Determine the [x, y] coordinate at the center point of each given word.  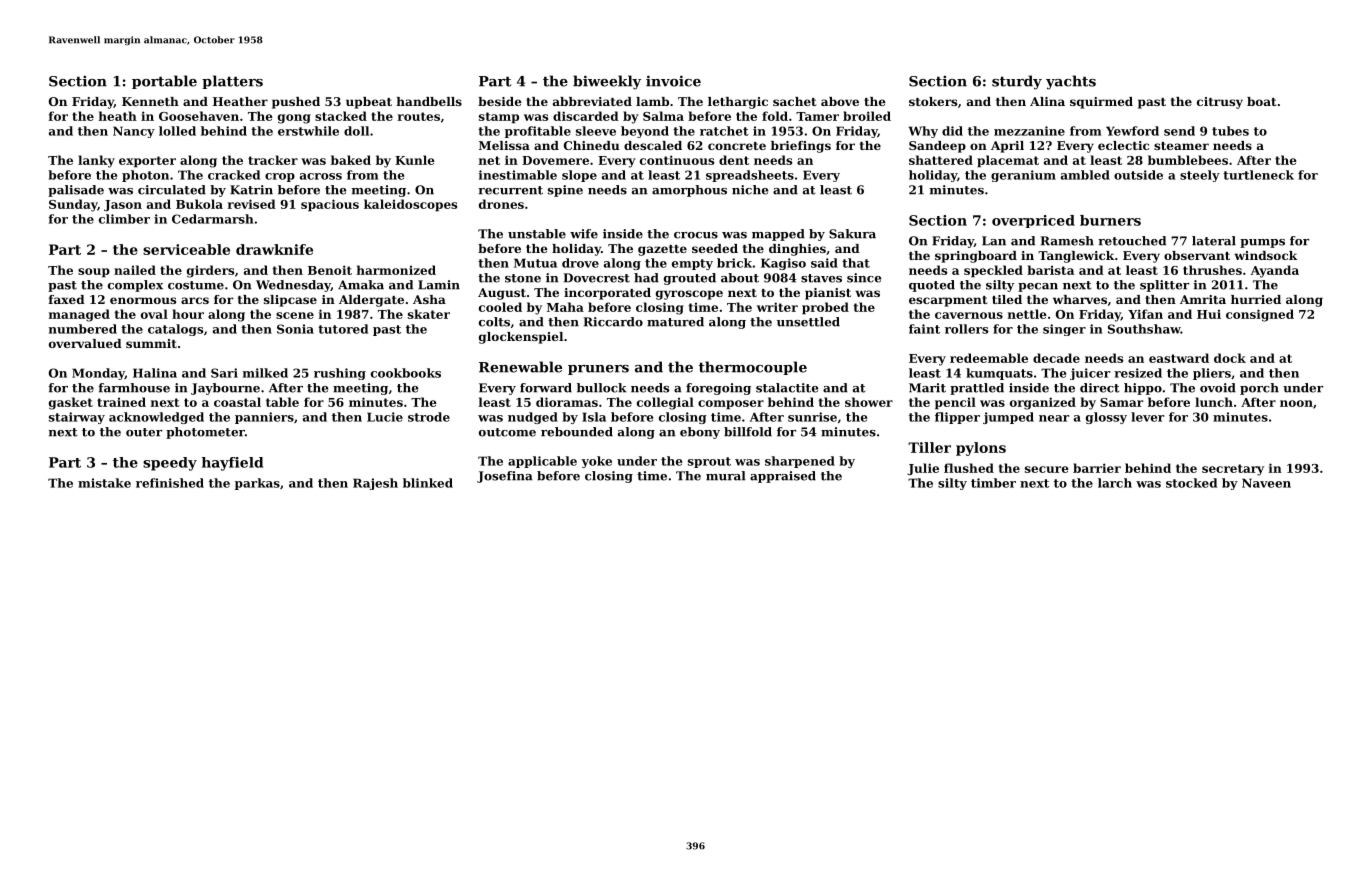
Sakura [852, 234]
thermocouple [753, 368]
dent [734, 160]
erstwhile [308, 131]
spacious [330, 205]
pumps [1262, 243]
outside [1138, 175]
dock [1230, 358]
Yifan [1145, 314]
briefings [801, 147]
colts [494, 322]
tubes [1230, 131]
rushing [340, 374]
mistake [104, 483]
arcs [195, 300]
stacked [341, 116]
